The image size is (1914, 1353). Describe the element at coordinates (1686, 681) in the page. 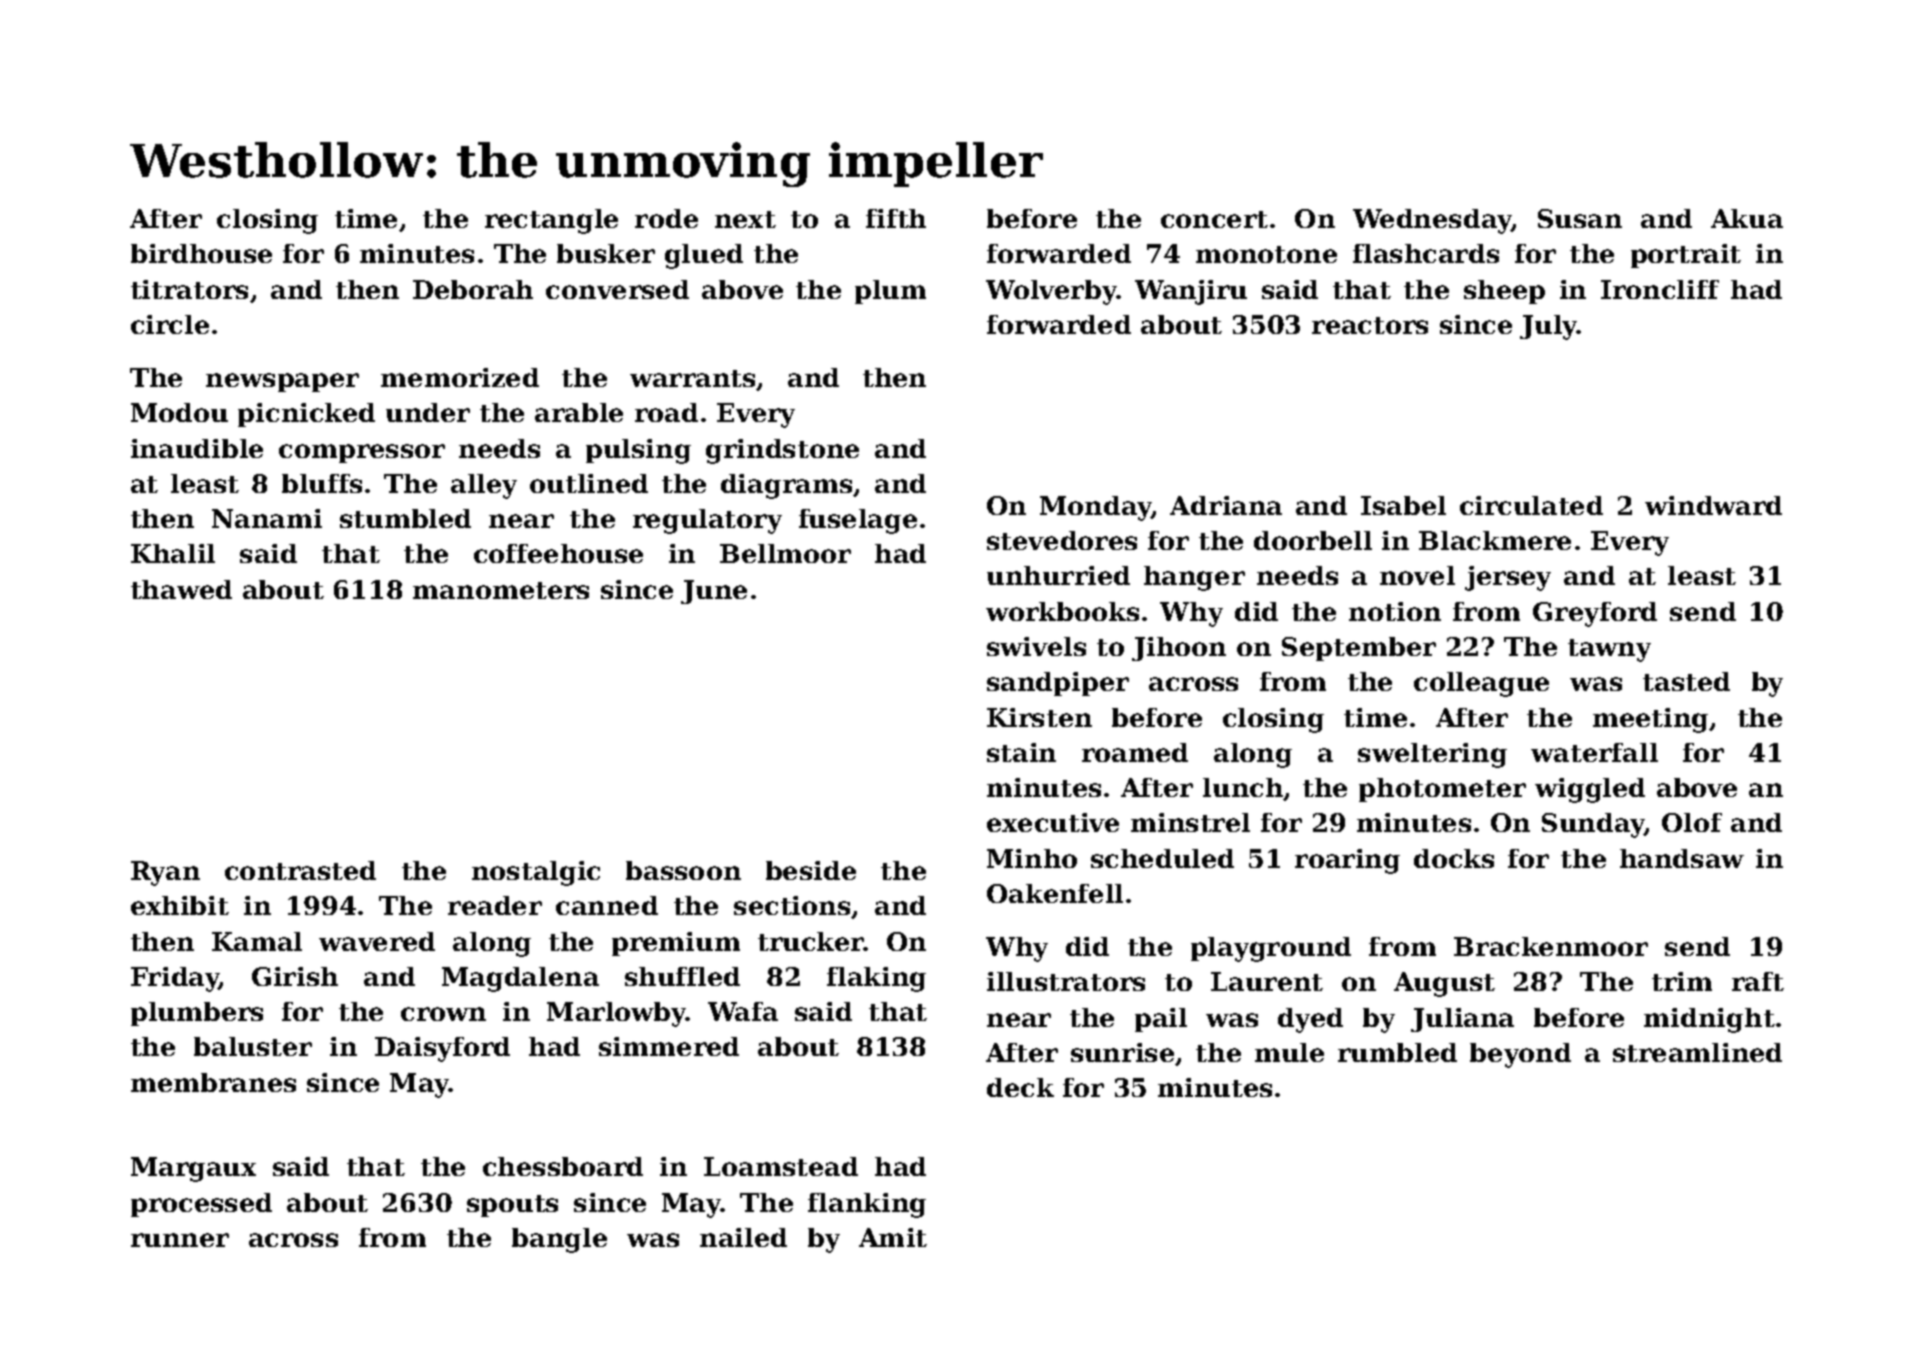

I see `tasted` at that location.
